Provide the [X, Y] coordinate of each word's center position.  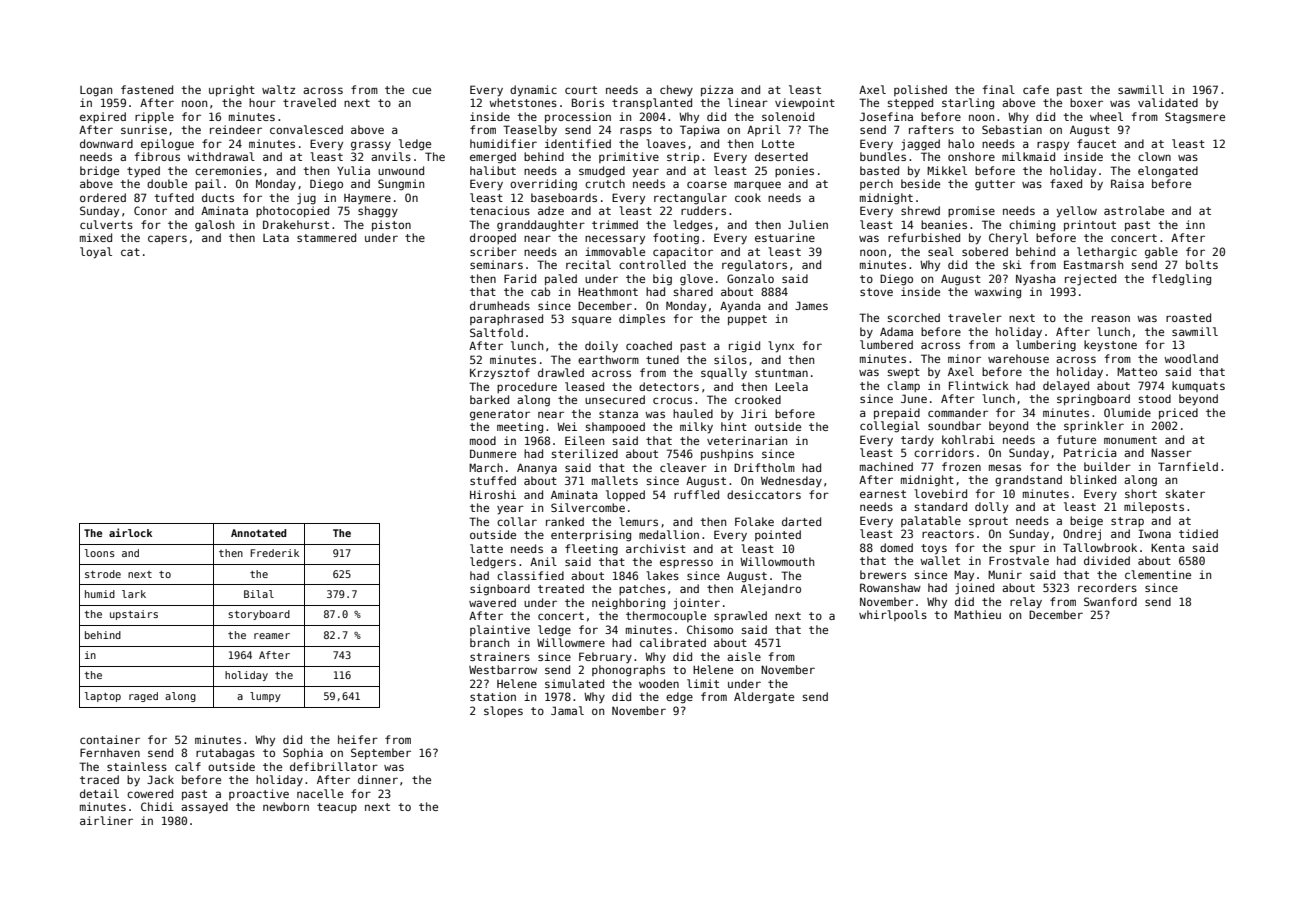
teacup [337, 808]
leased [584, 386]
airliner [106, 820]
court [581, 90]
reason [1111, 318]
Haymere [367, 199]
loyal [96, 253]
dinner [378, 779]
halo [961, 143]
